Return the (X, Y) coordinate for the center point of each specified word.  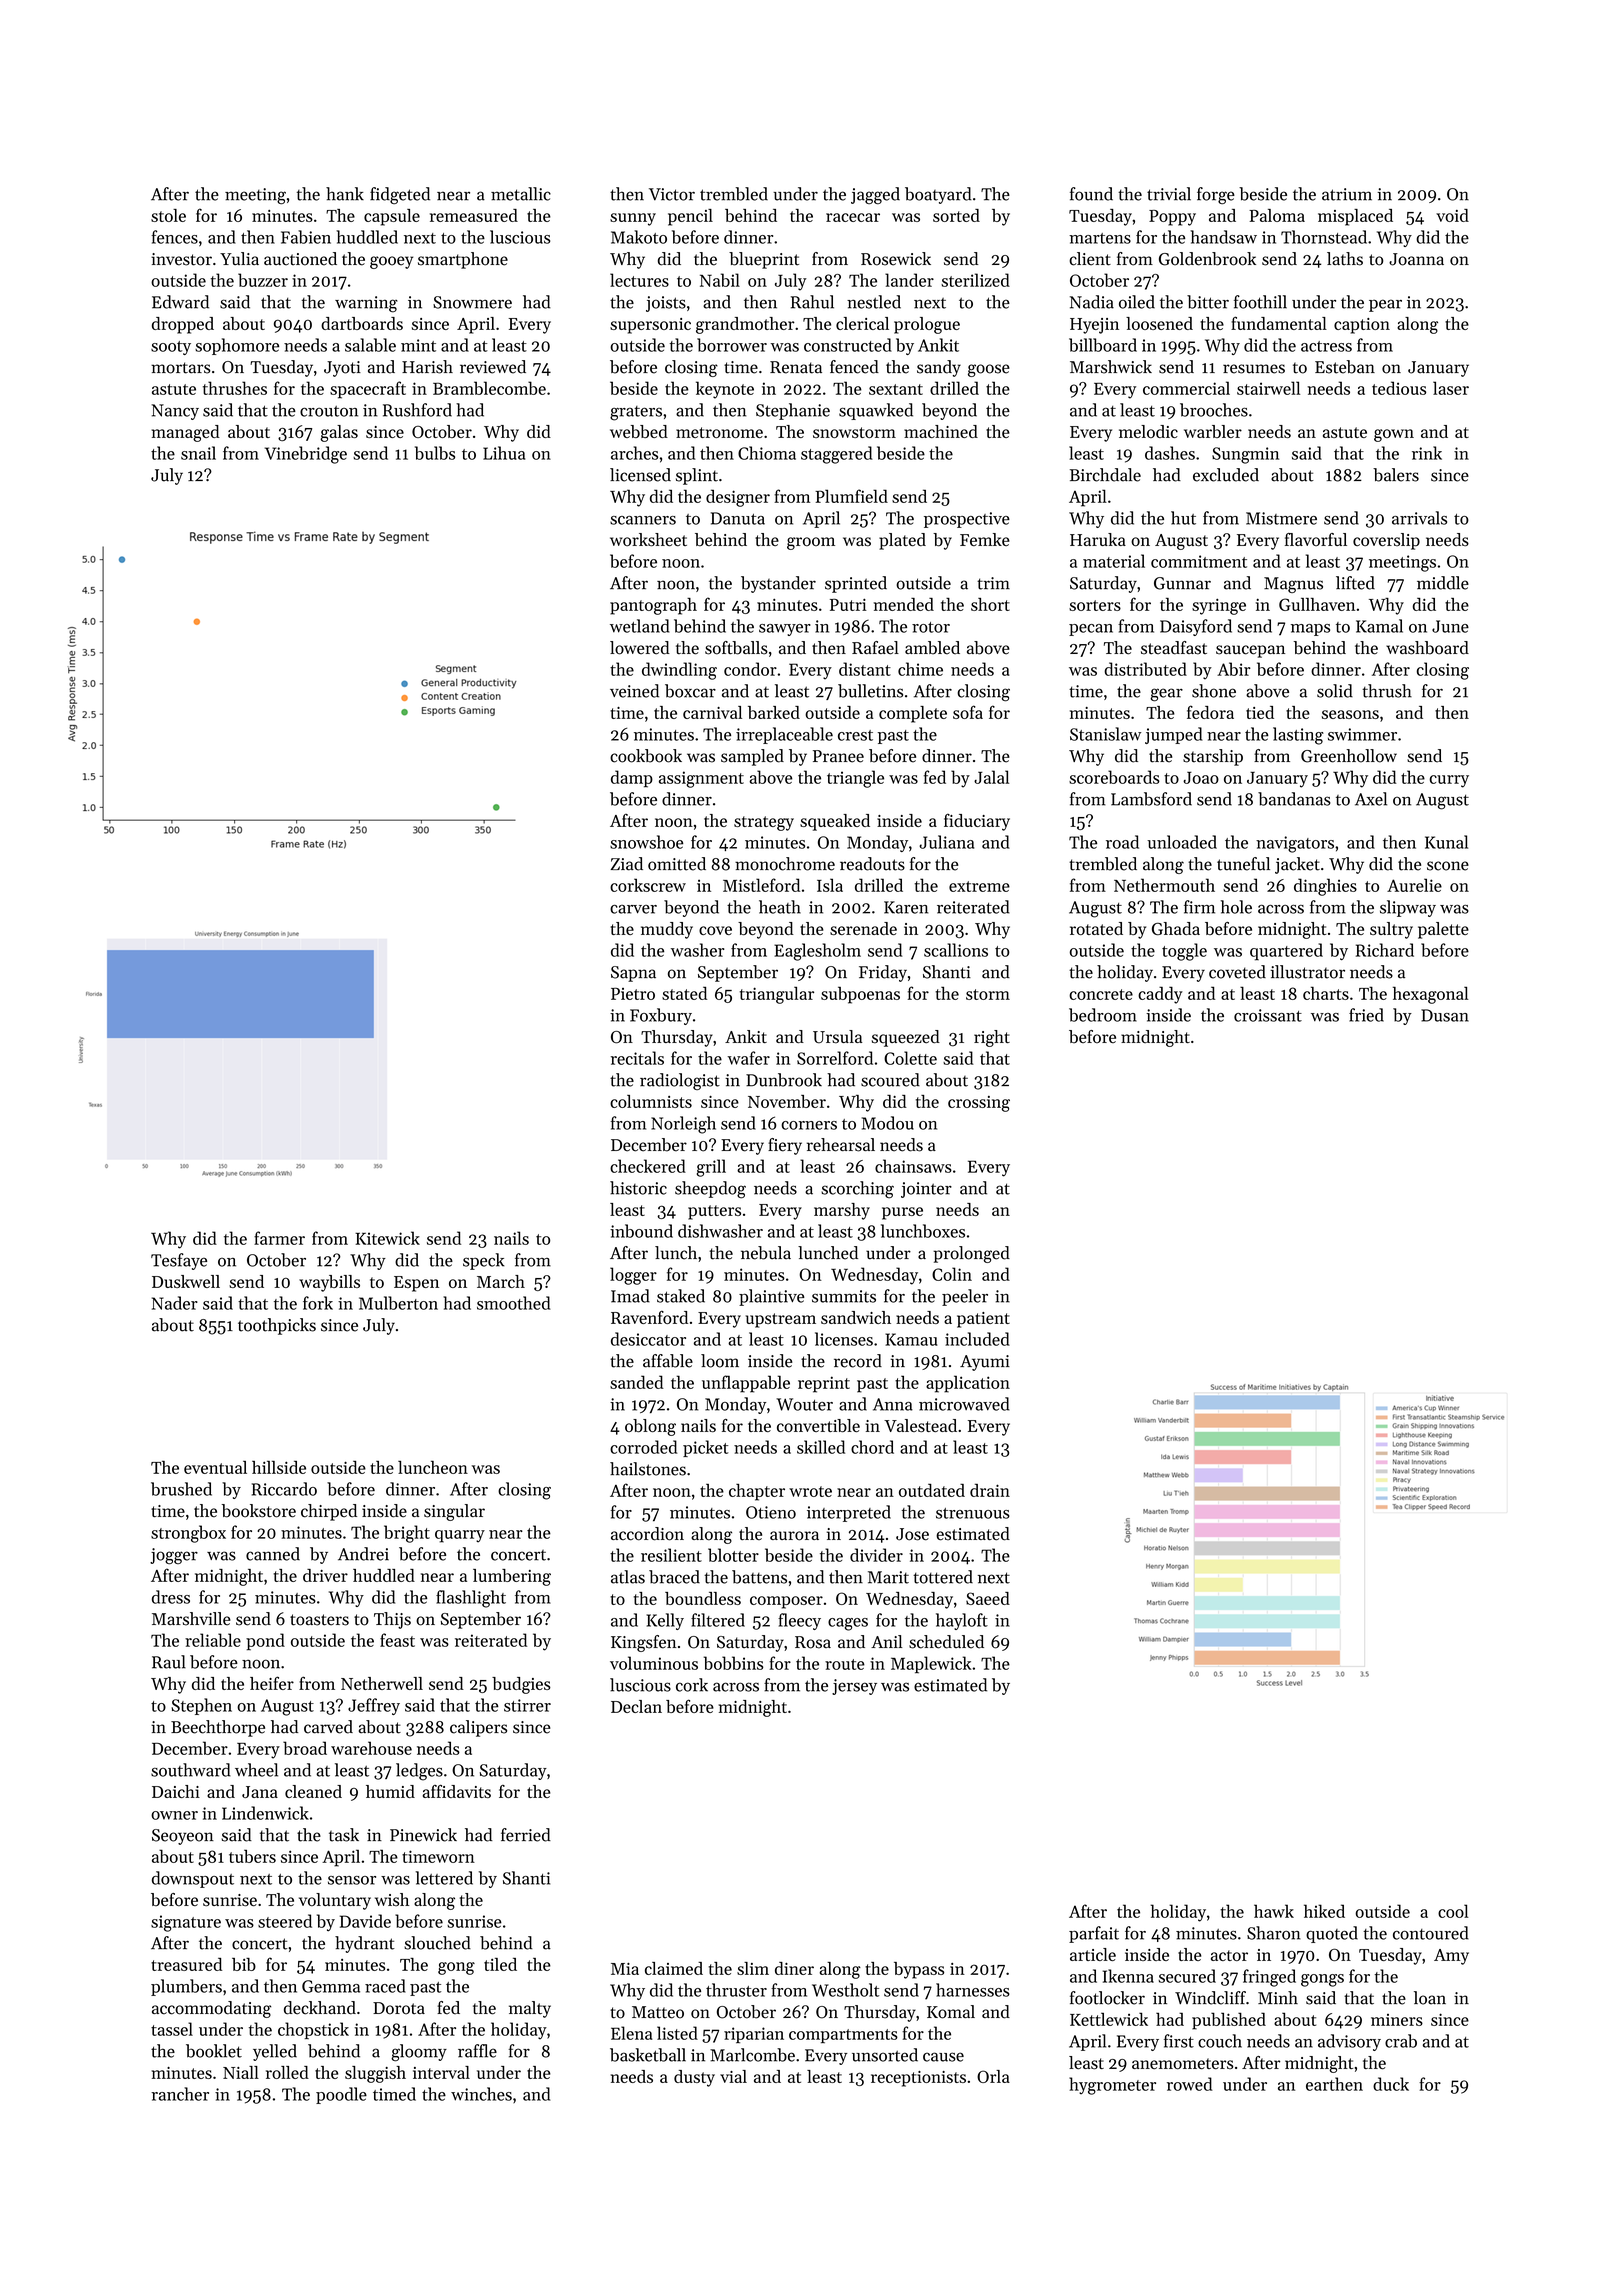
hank (345, 194)
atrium (1347, 194)
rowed (1189, 2084)
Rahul (812, 302)
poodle (341, 2095)
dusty (694, 2078)
